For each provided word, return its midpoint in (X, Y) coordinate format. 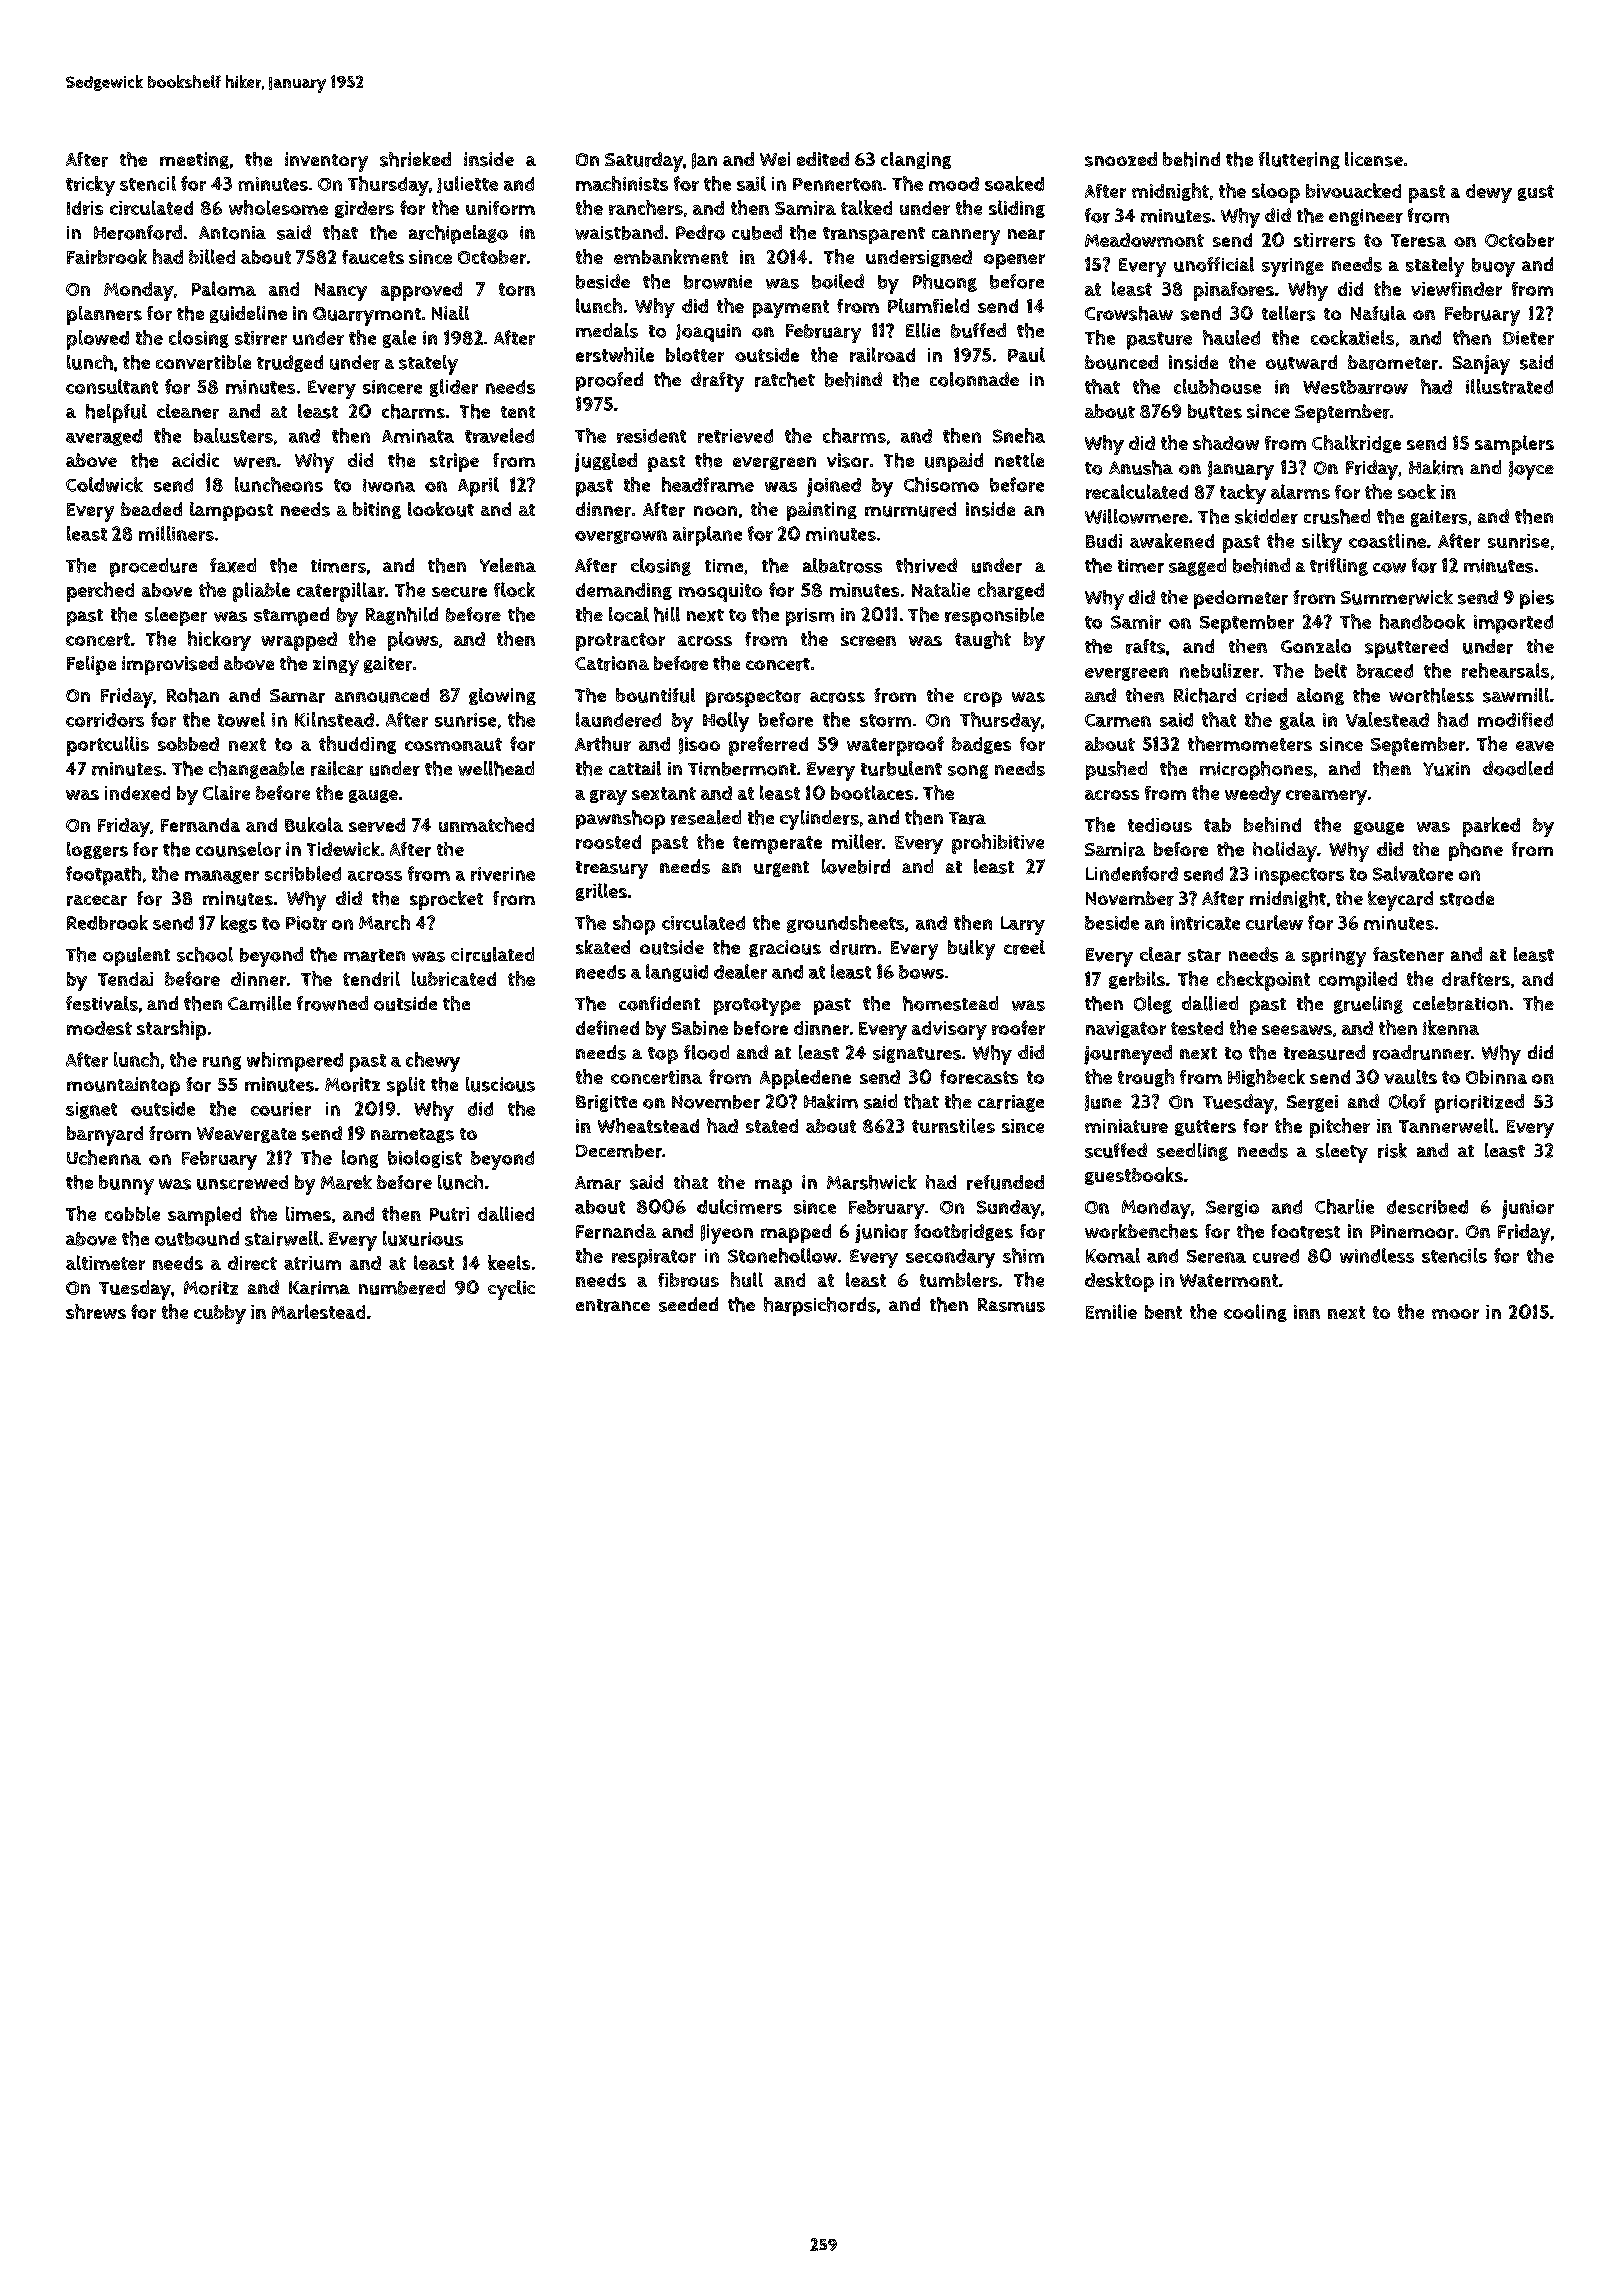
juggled (606, 462)
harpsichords (820, 1306)
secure (459, 592)
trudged (290, 363)
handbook (1422, 621)
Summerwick (1397, 597)
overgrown (621, 537)
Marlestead (318, 1311)
